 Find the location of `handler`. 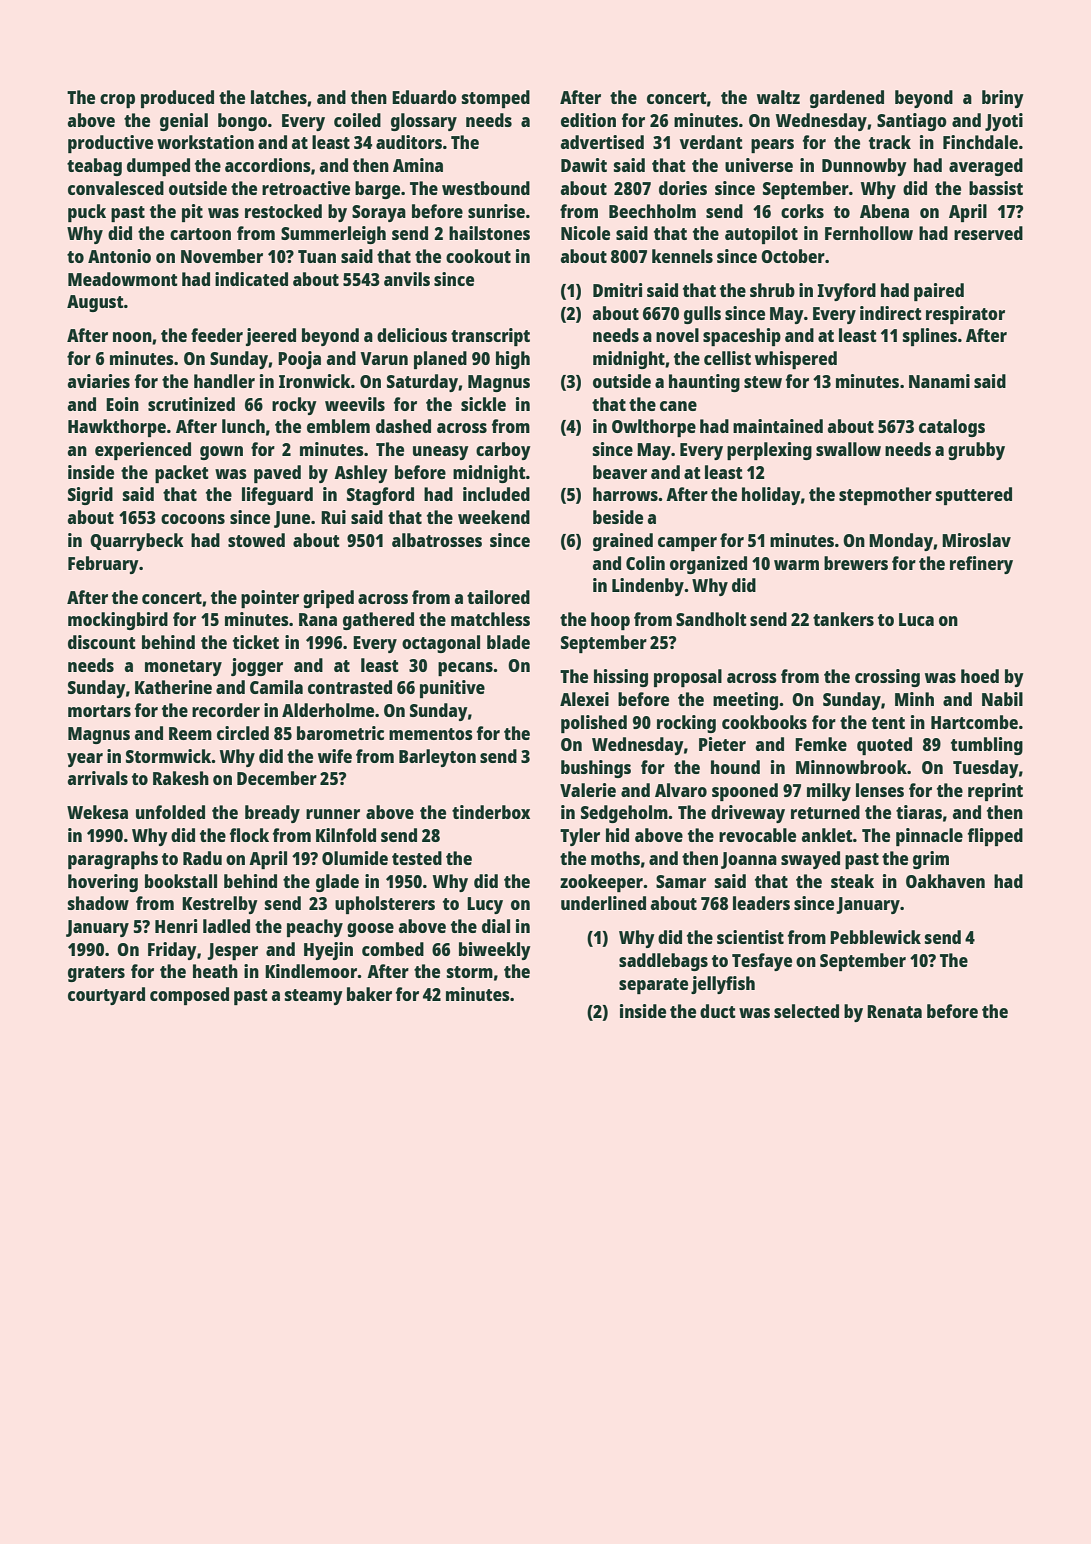

handler is located at coordinates (224, 381).
